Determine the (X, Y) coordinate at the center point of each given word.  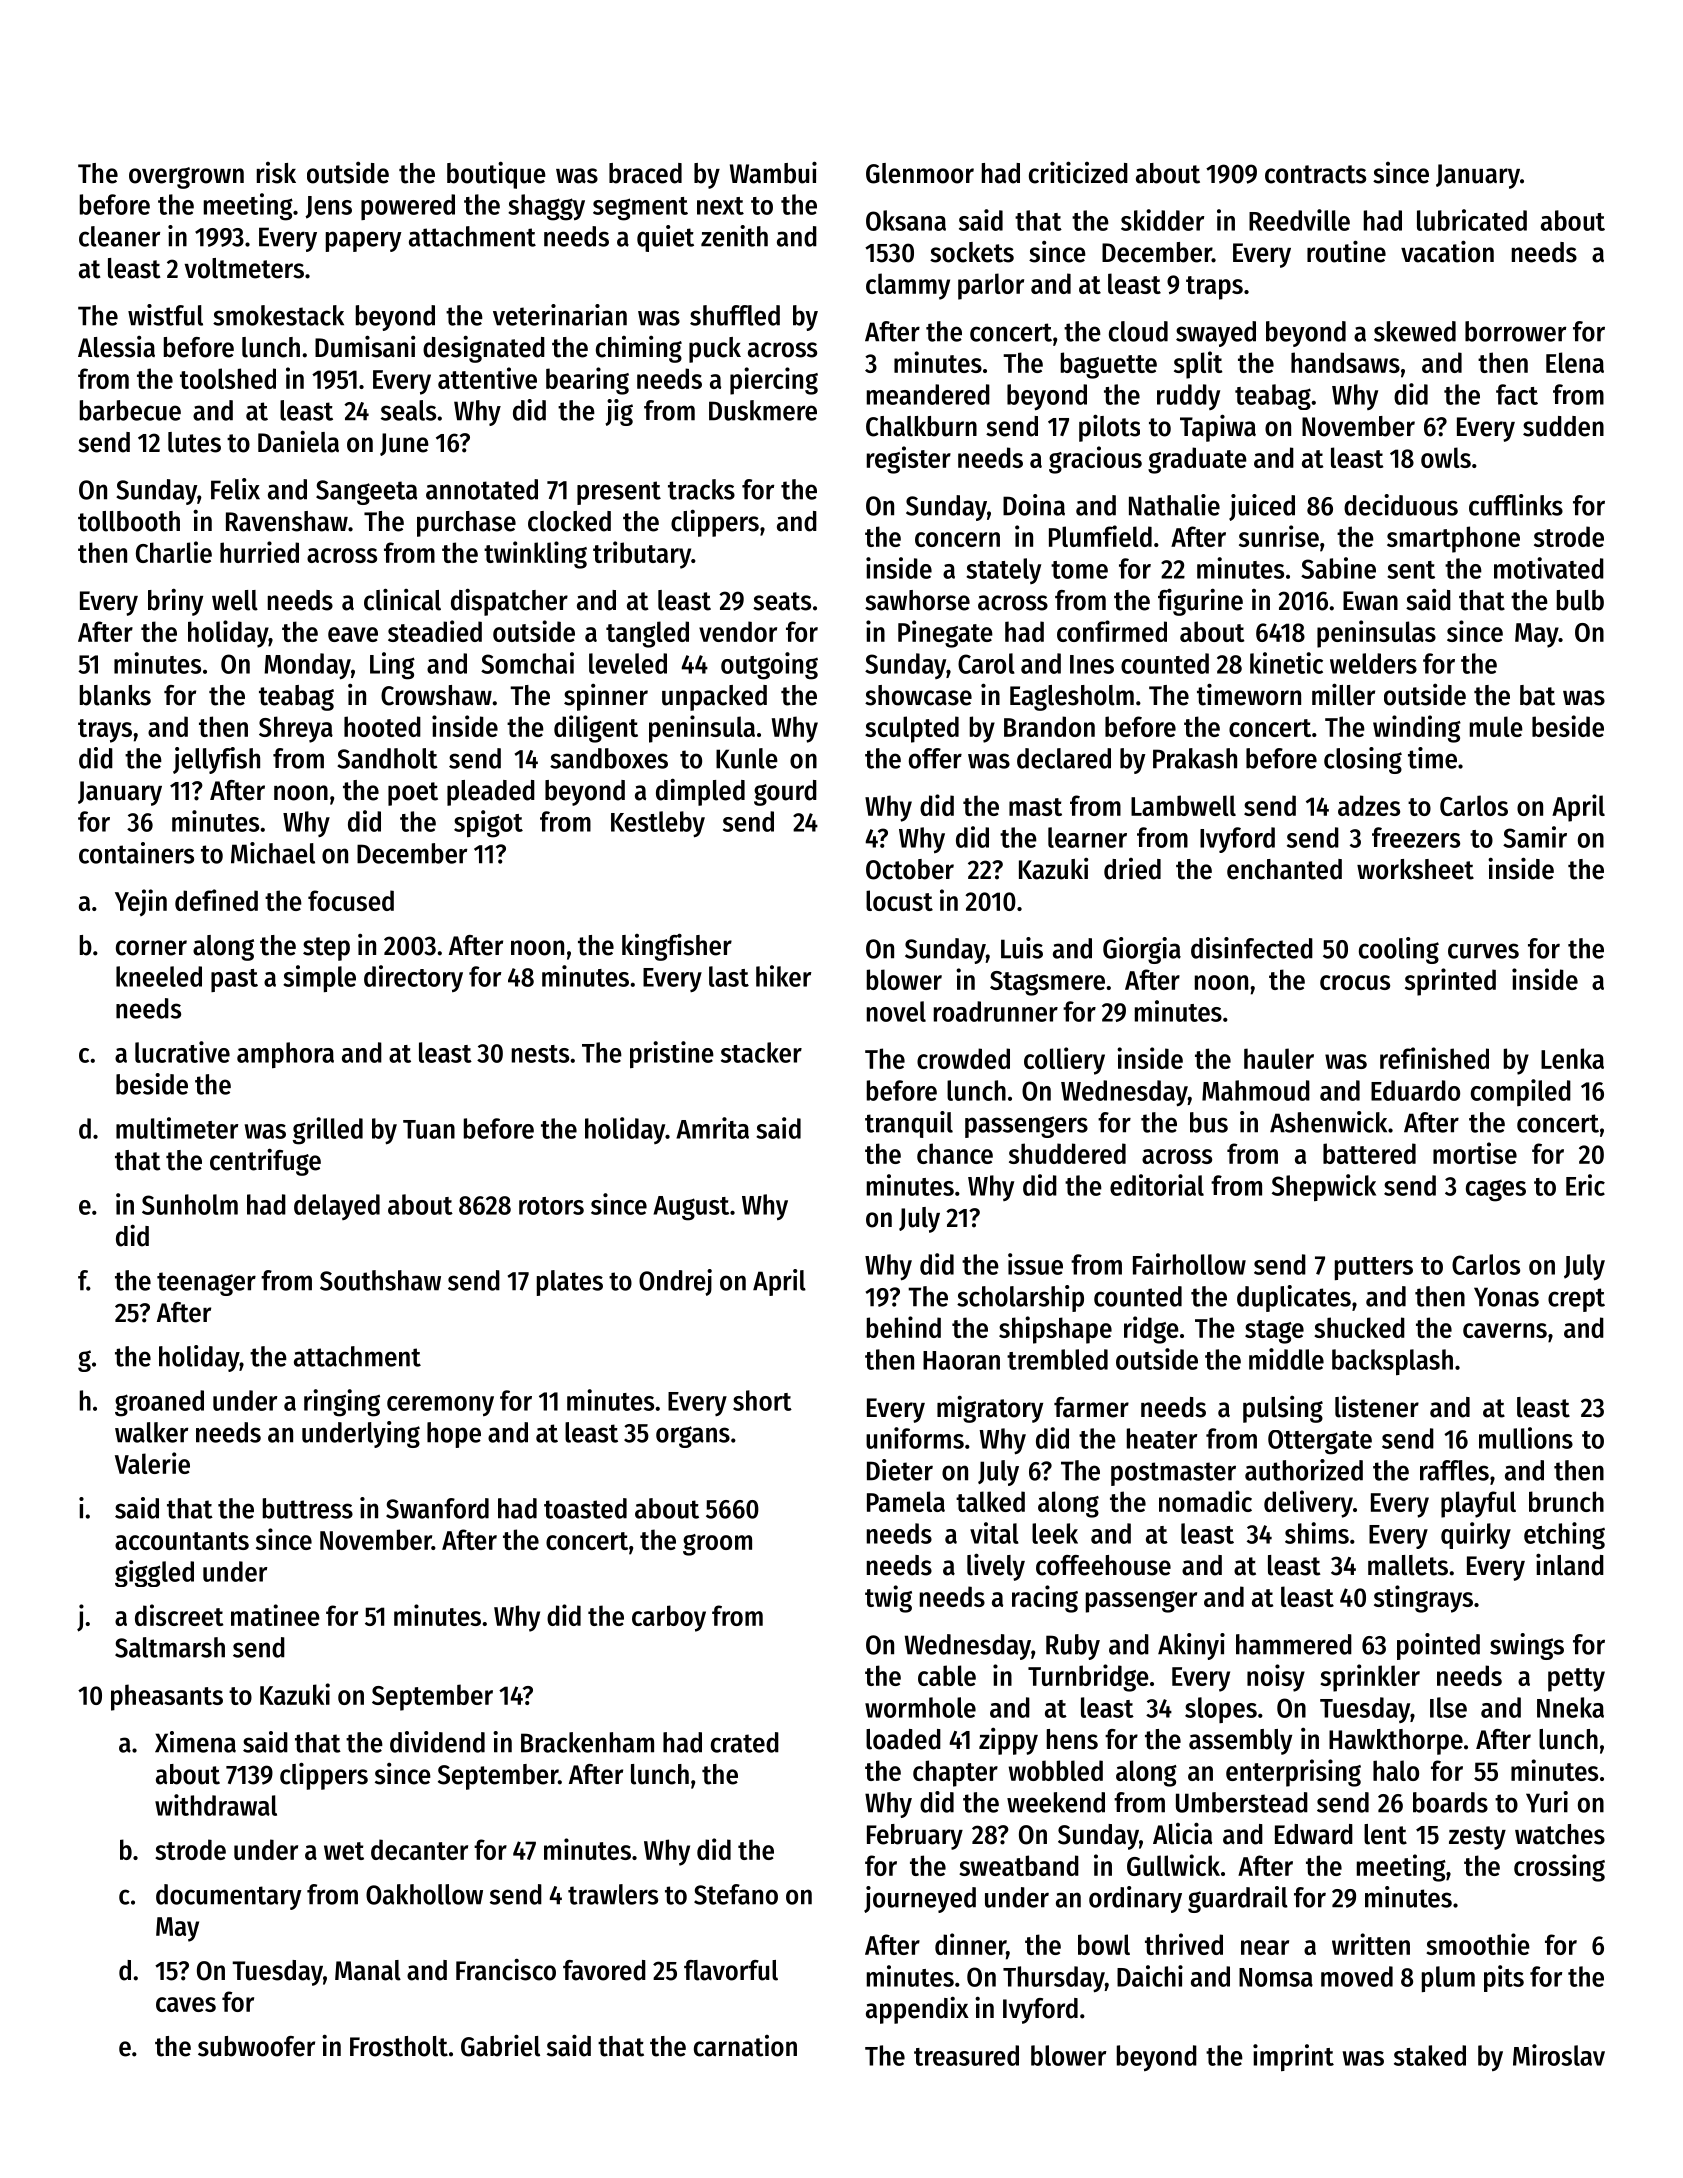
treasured (966, 2055)
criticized (1078, 172)
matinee (275, 1615)
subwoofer (256, 2046)
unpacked (714, 698)
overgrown (186, 178)
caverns (1505, 1330)
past (234, 980)
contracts (1315, 174)
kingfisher (677, 947)
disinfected (1252, 948)
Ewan (1370, 601)
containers (136, 853)
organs (693, 1437)
